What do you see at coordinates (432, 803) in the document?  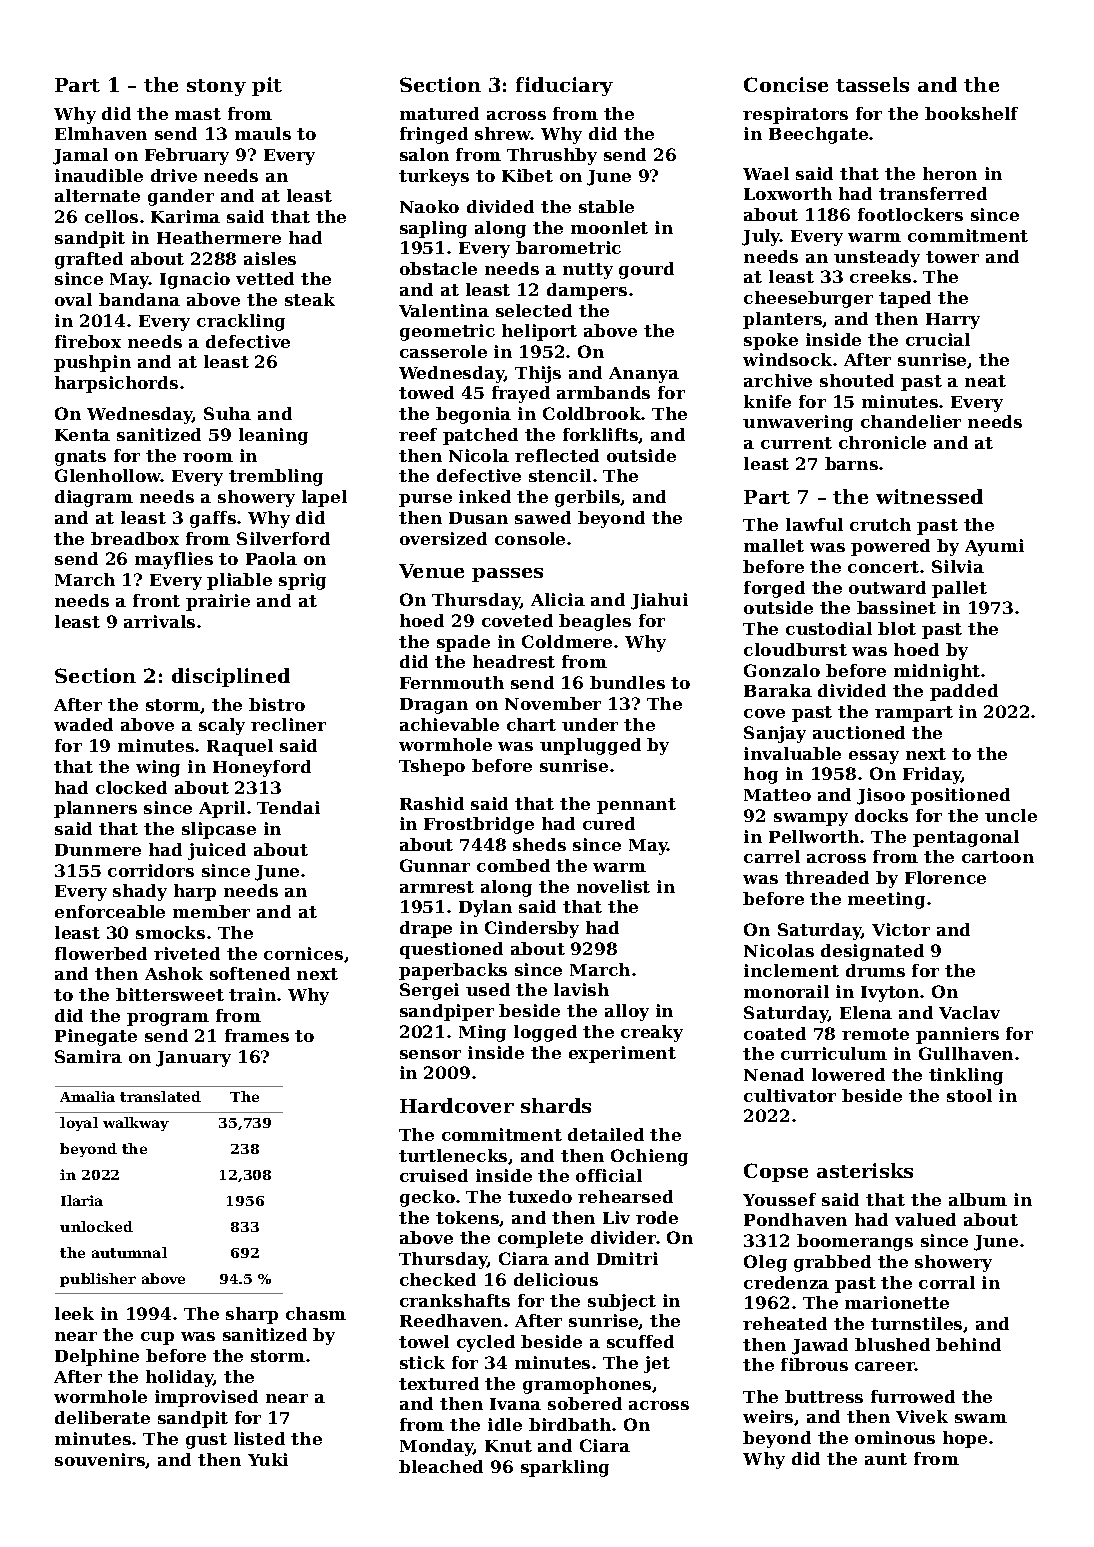 I see `Rashid` at bounding box center [432, 803].
